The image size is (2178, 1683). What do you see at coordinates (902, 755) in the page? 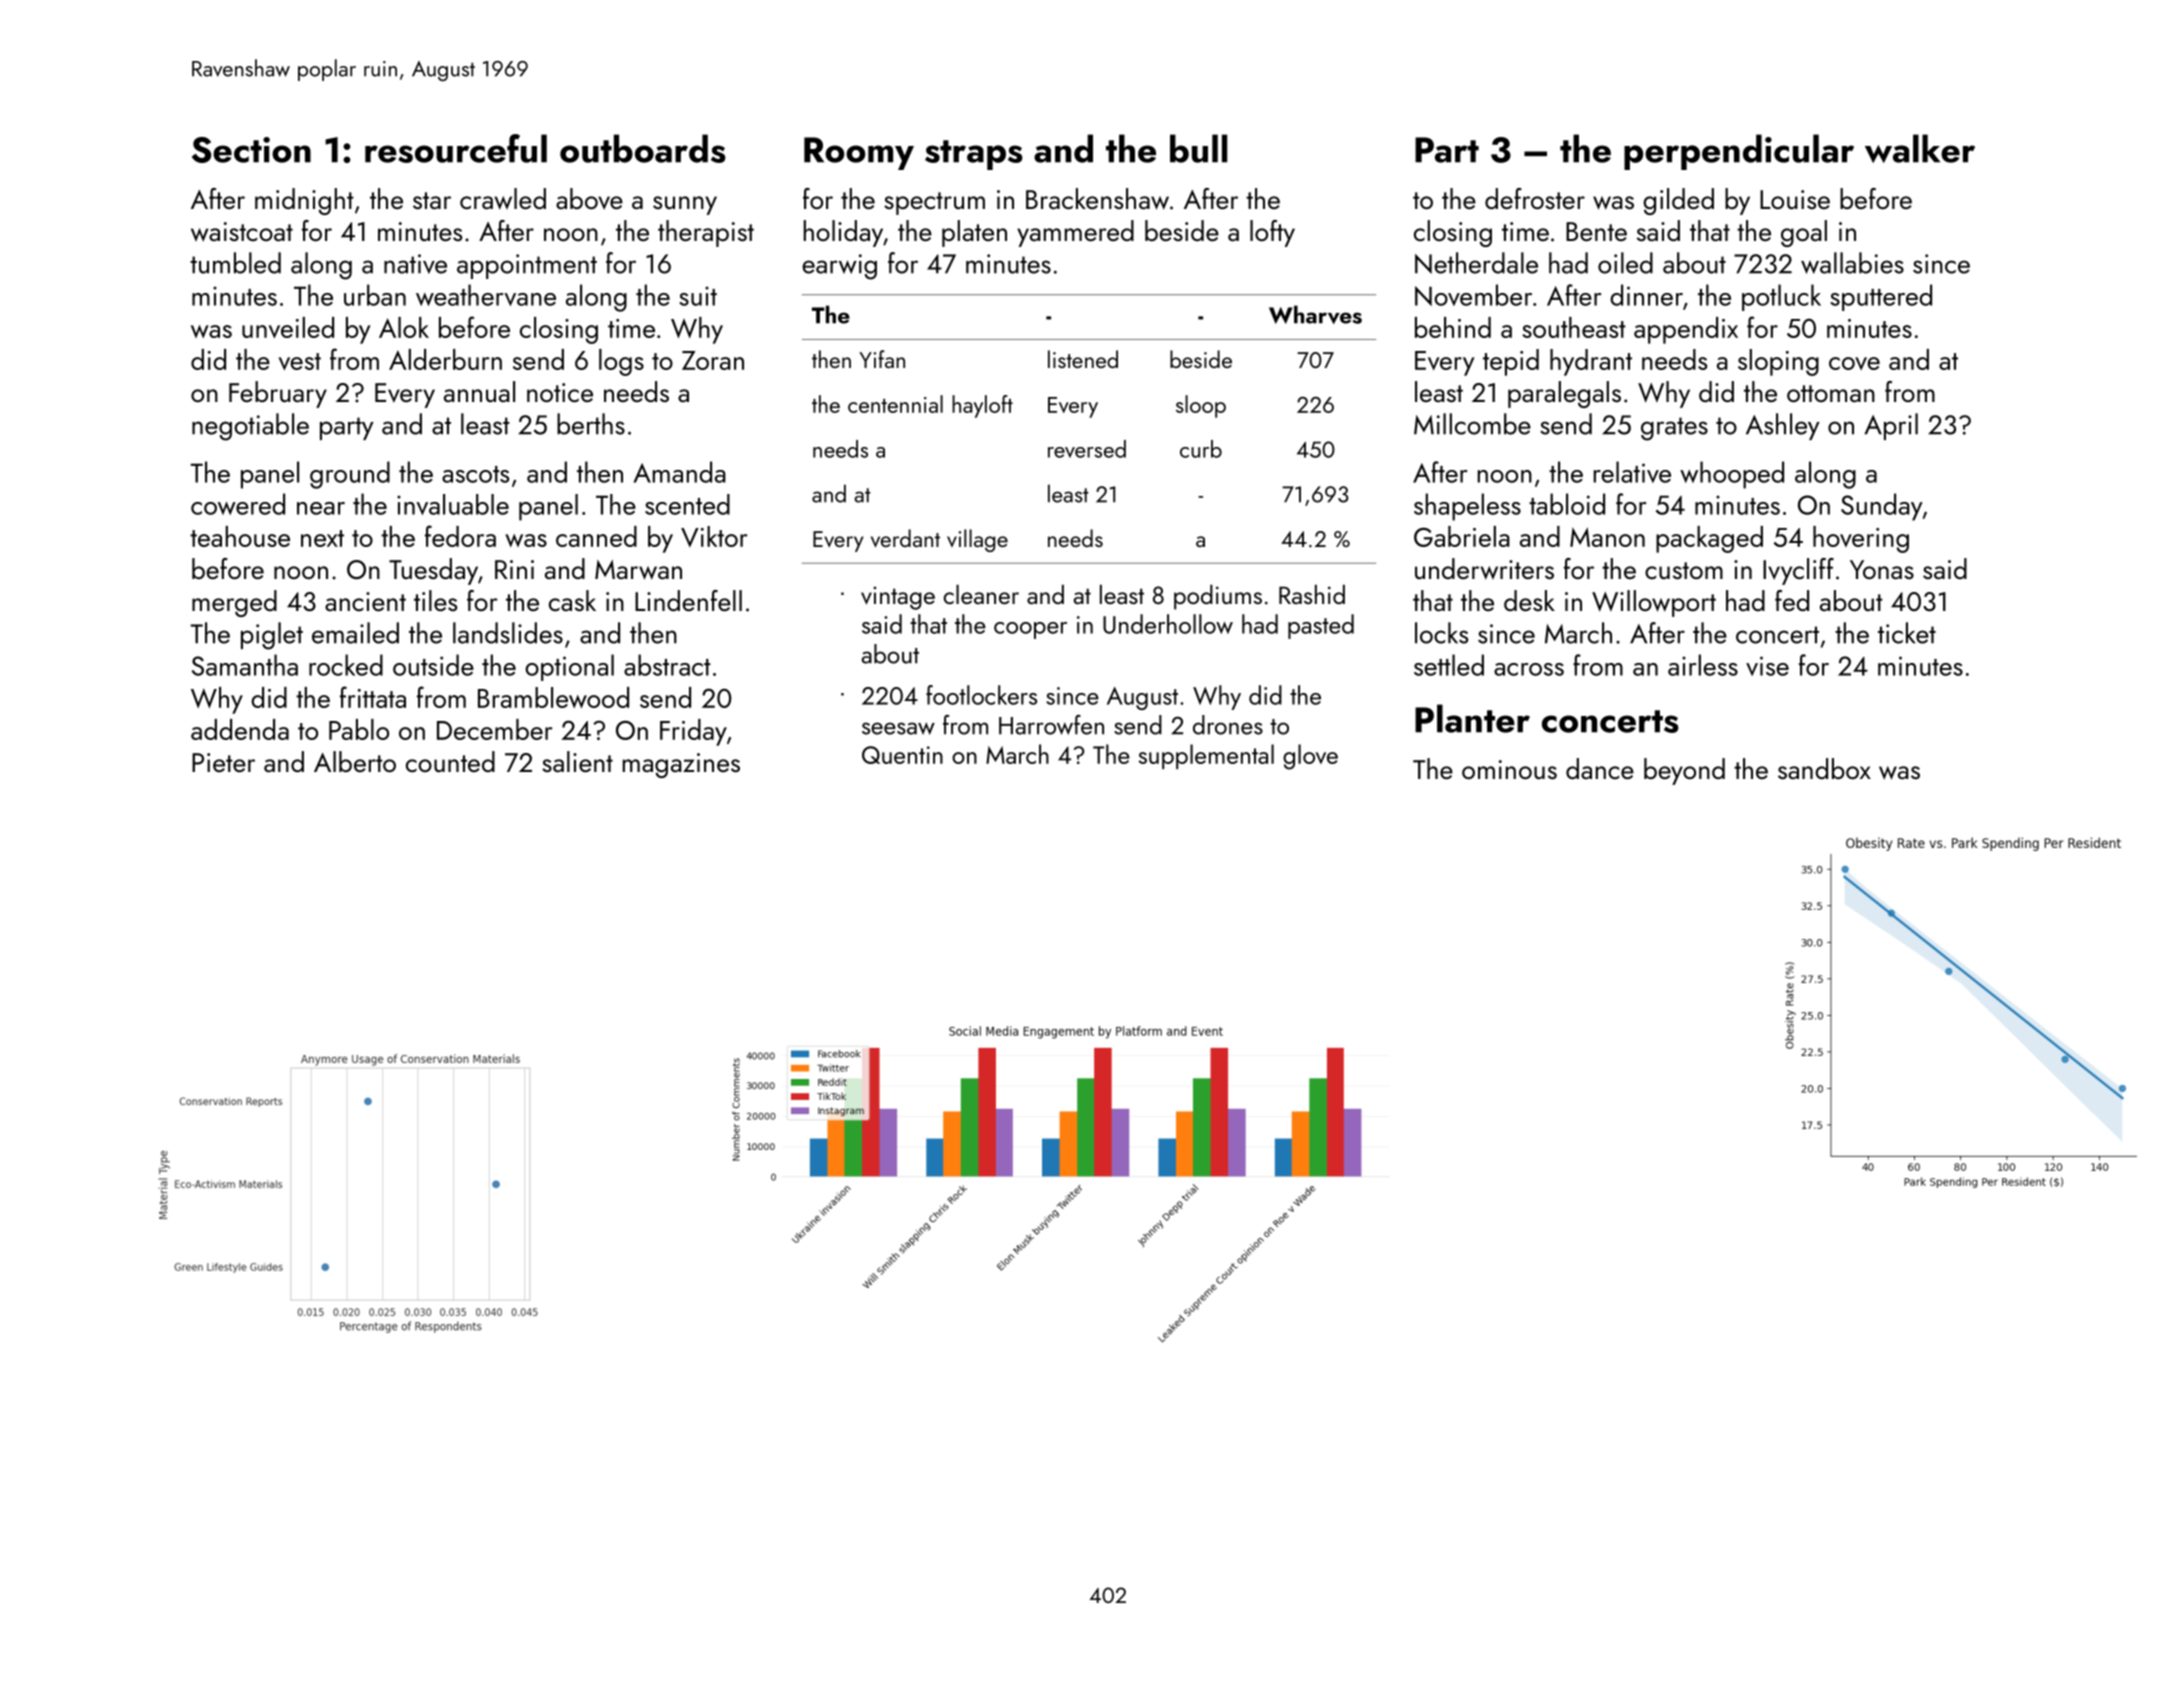
I see `Quentin` at bounding box center [902, 755].
